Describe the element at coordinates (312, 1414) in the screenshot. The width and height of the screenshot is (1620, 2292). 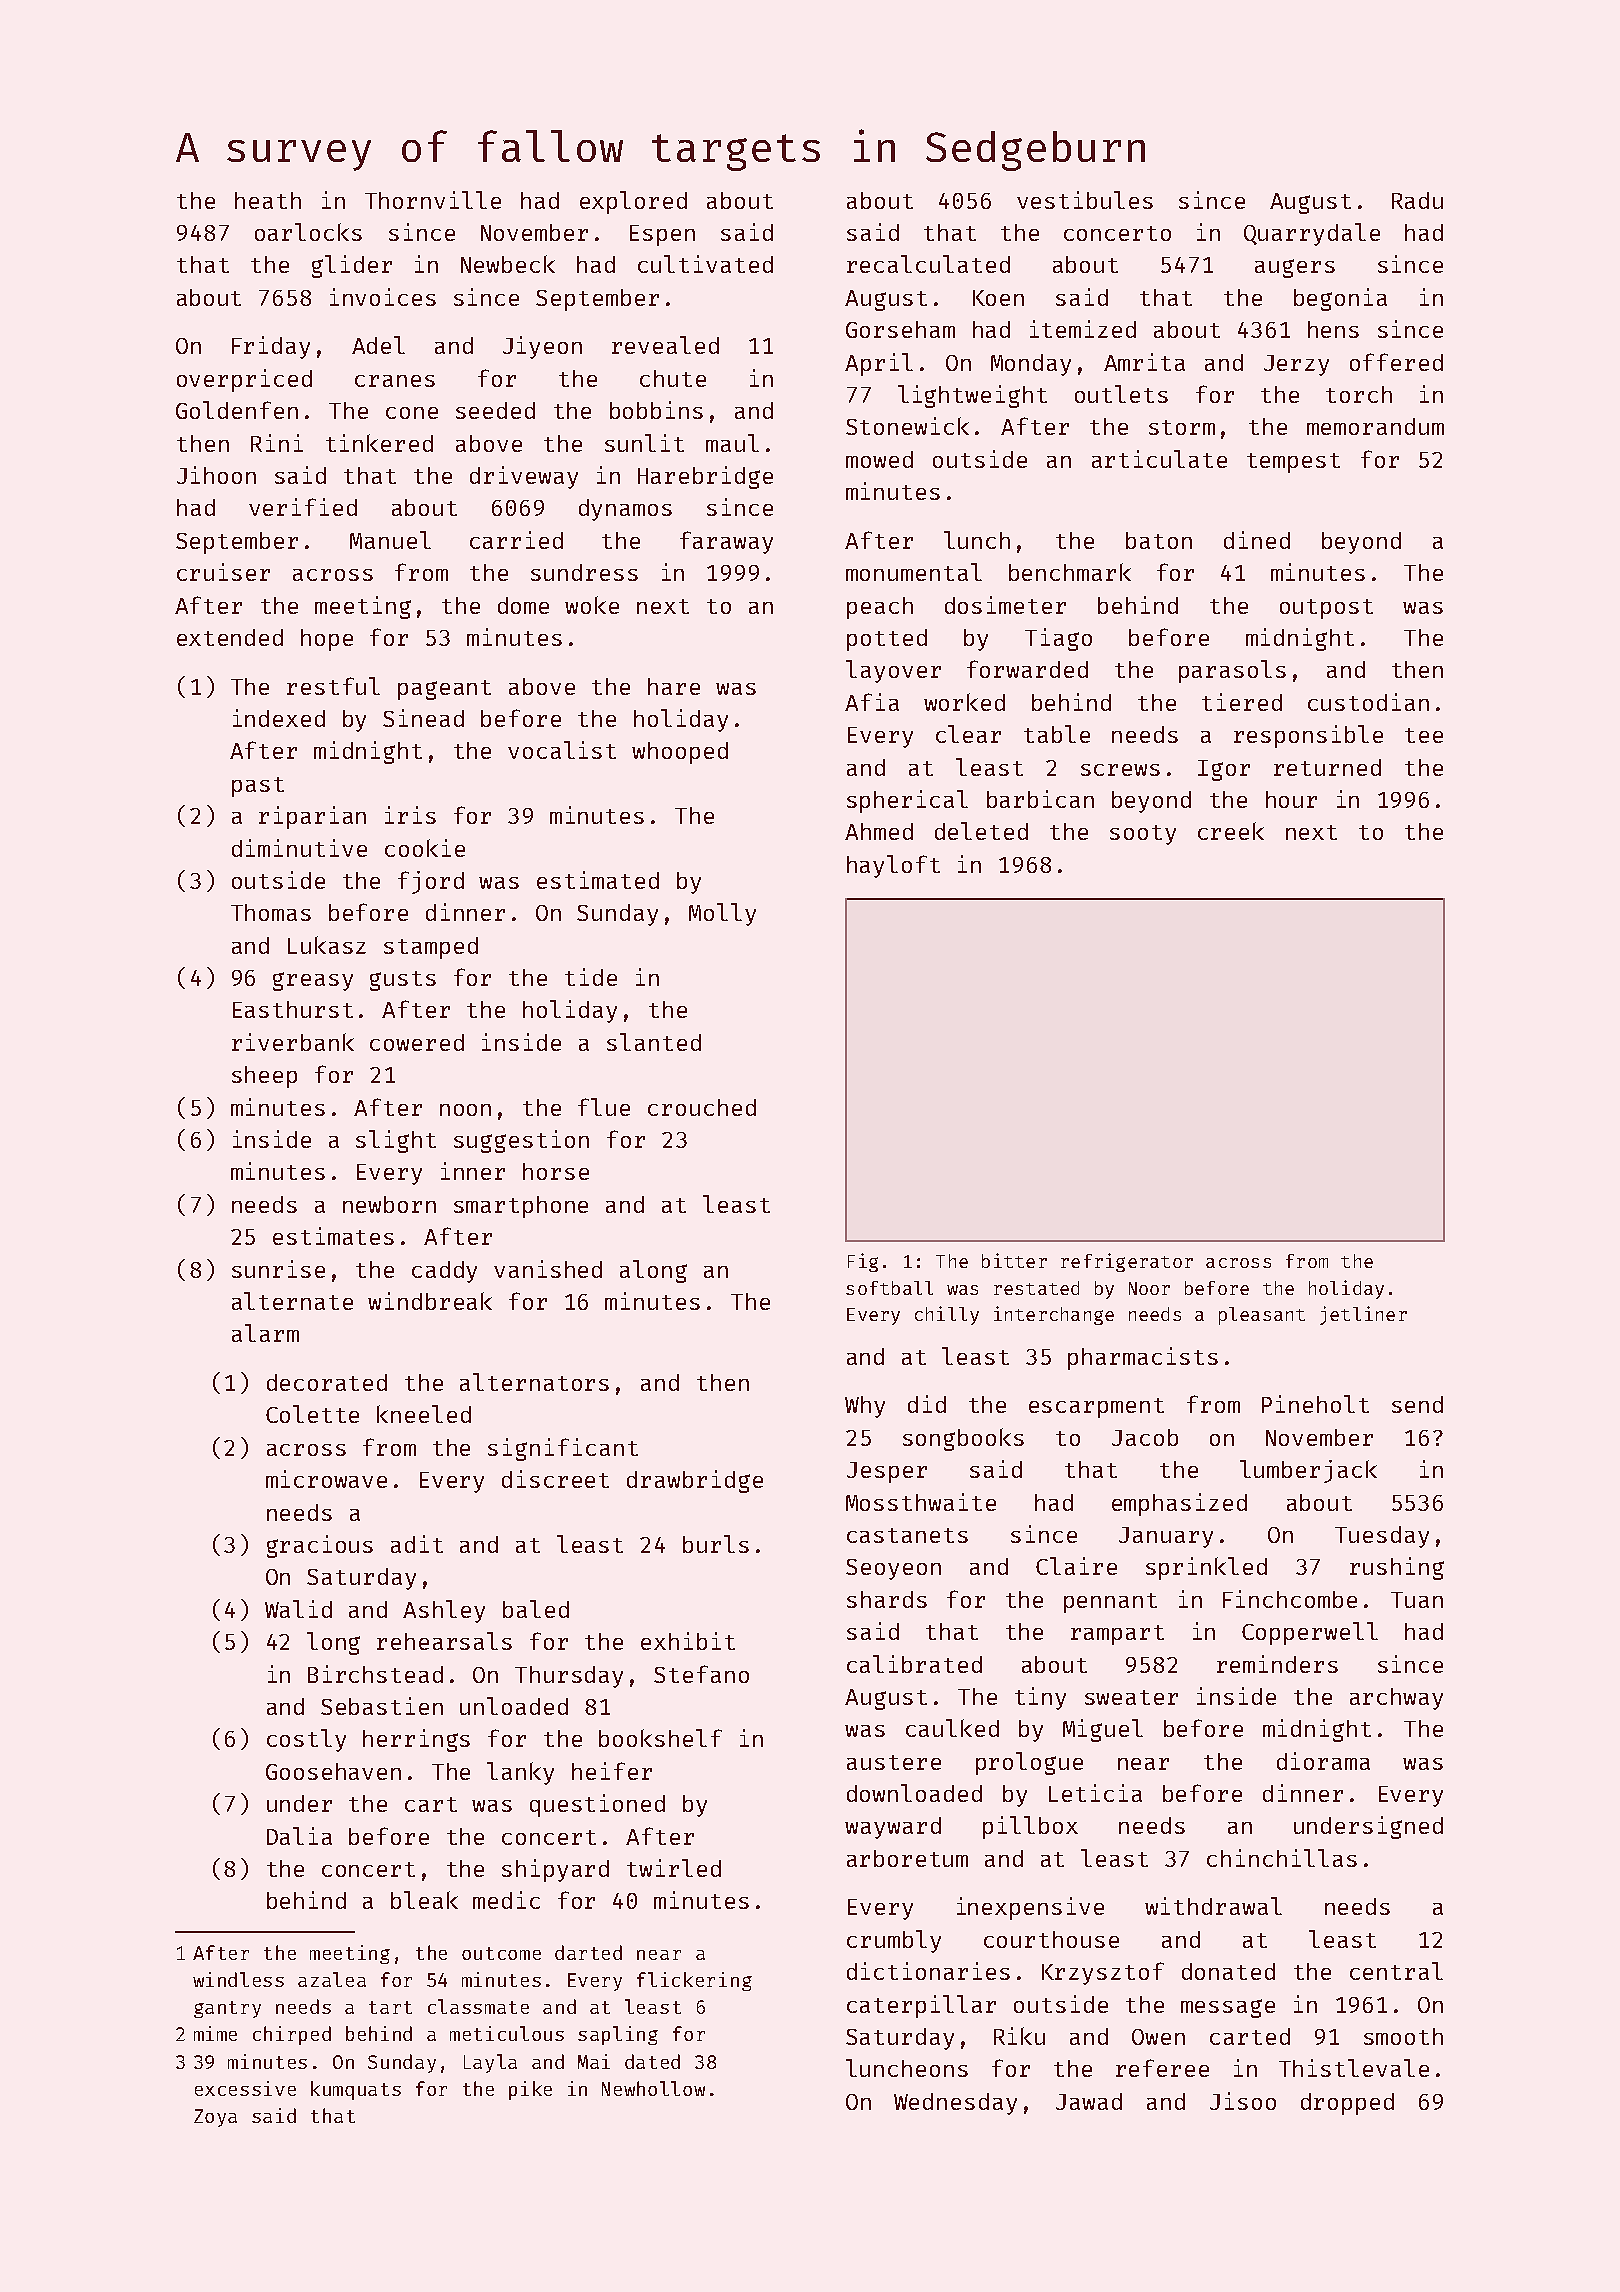
I see `Colette` at that location.
